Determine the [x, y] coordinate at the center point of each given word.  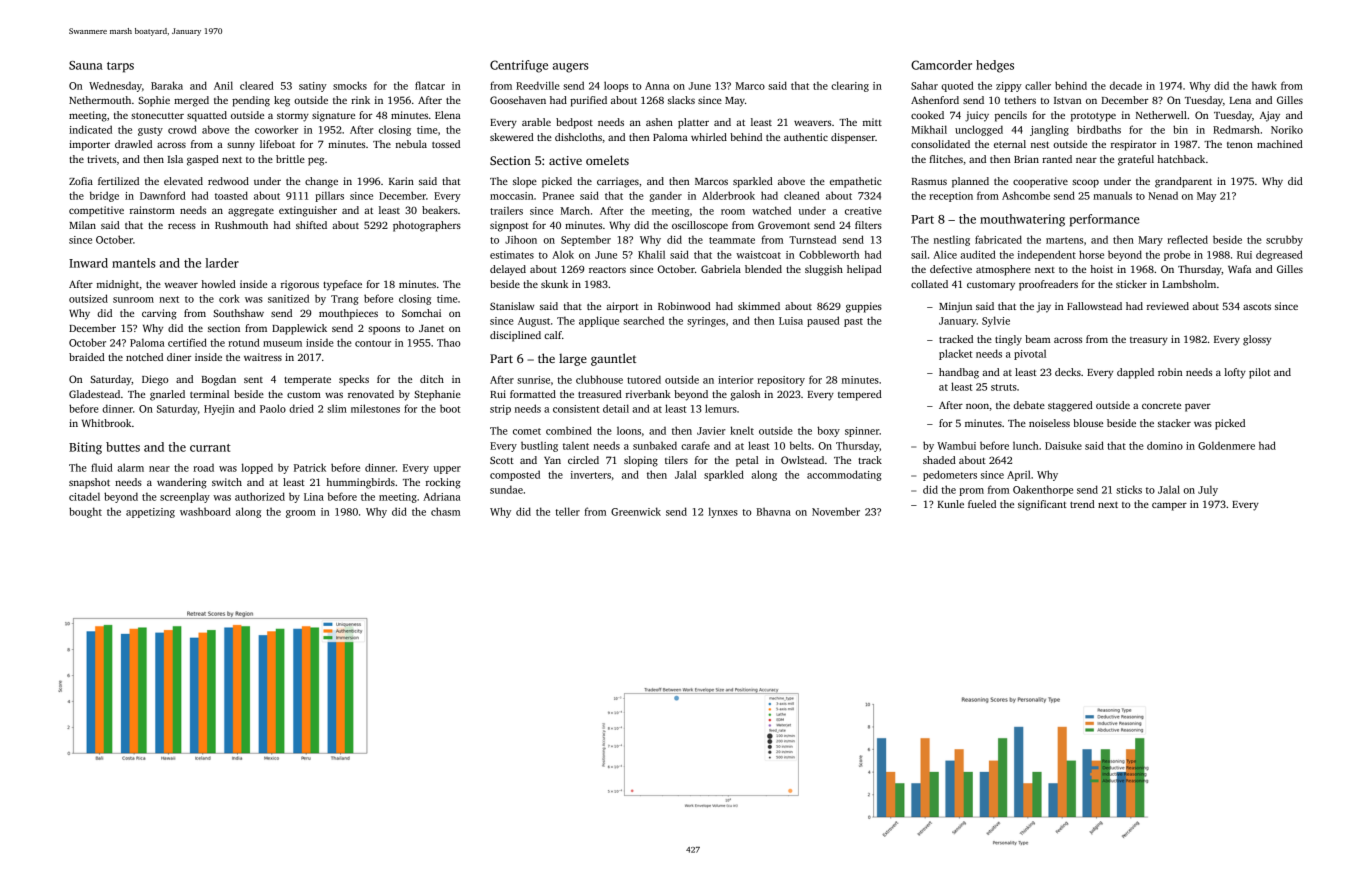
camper [1169, 506]
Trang [345, 300]
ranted [1057, 159]
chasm [445, 511]
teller [567, 511]
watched [771, 210]
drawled [133, 144]
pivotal [1030, 355]
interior [736, 380]
